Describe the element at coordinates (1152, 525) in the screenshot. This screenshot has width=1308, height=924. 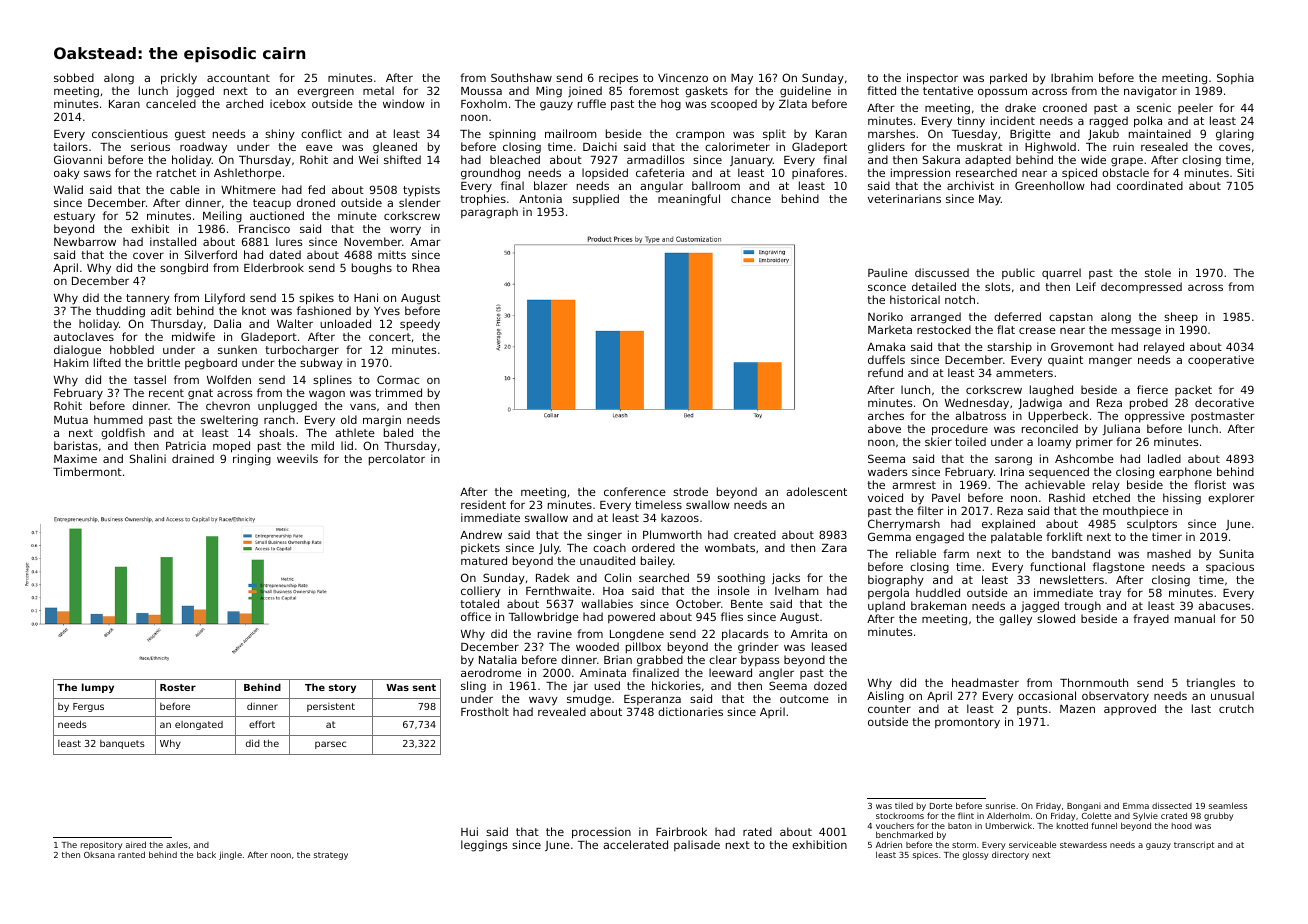
I see `sculptors` at that location.
